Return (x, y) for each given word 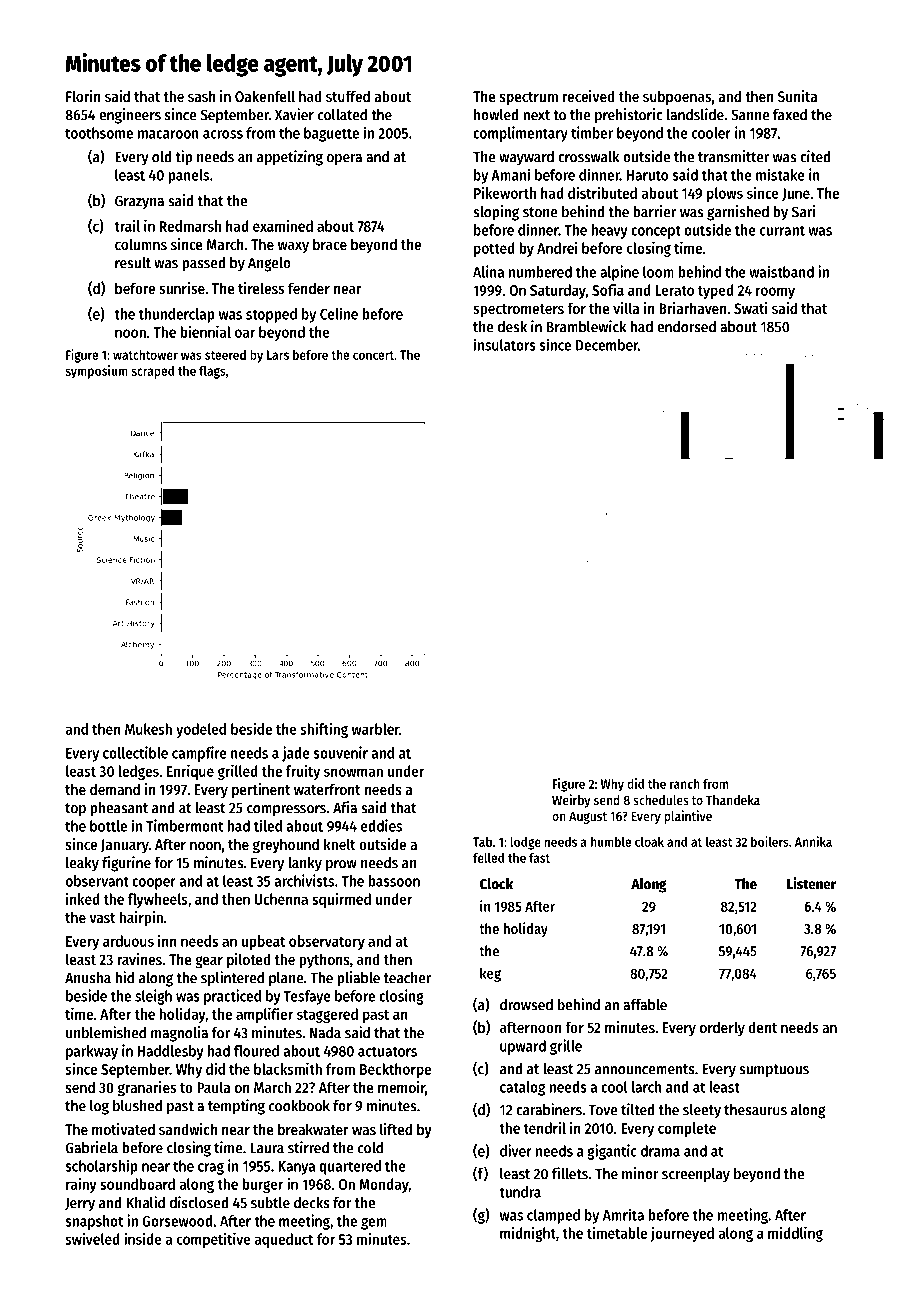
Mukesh (148, 729)
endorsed (686, 327)
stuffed (348, 96)
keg (490, 975)
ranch (684, 784)
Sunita (797, 96)
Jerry (80, 1204)
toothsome (99, 133)
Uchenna (281, 899)
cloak (649, 841)
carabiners (549, 1109)
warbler (375, 729)
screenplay (696, 1175)
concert (373, 355)
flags (212, 372)
